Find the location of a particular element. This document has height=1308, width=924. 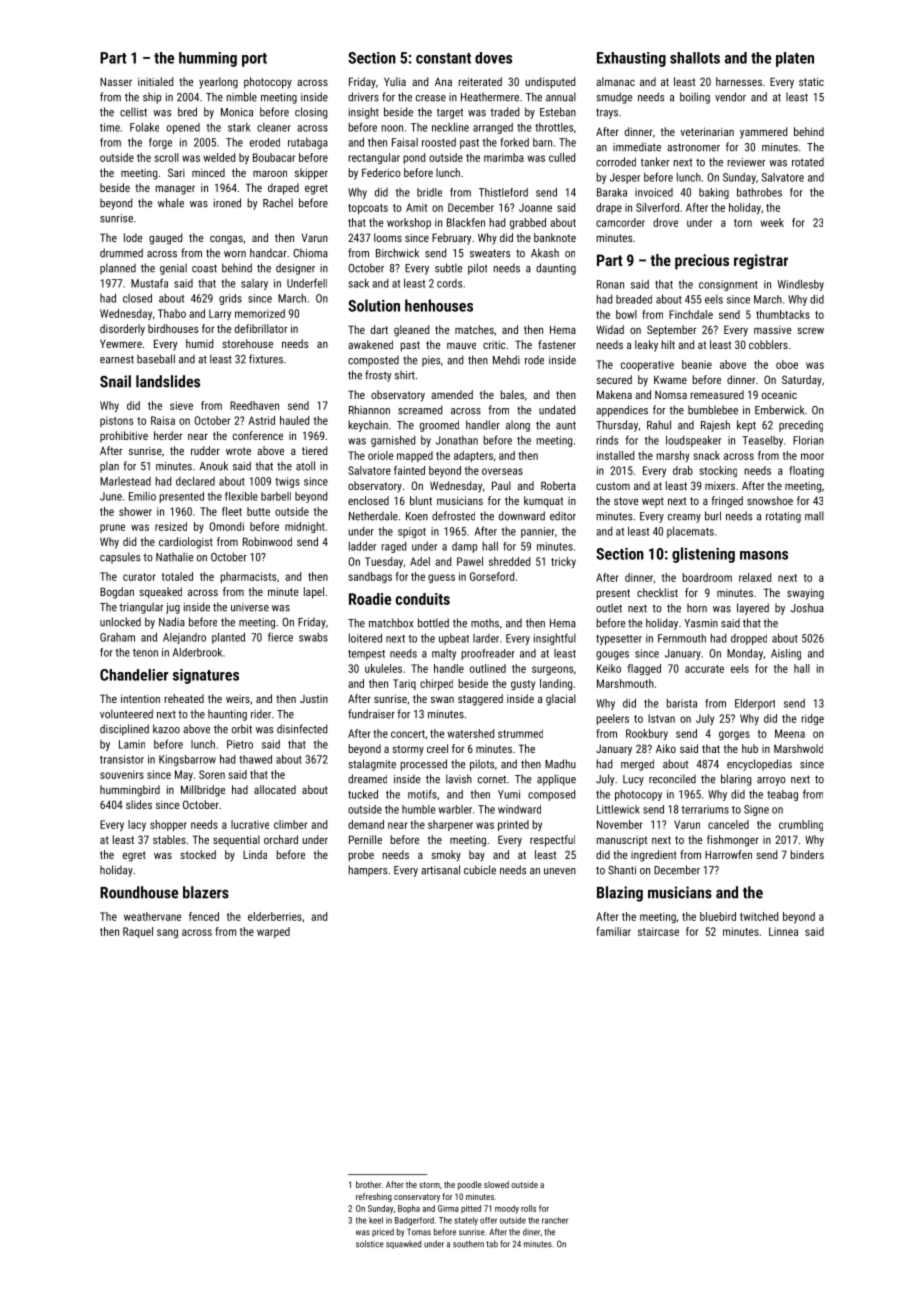

squawked is located at coordinates (403, 1244).
